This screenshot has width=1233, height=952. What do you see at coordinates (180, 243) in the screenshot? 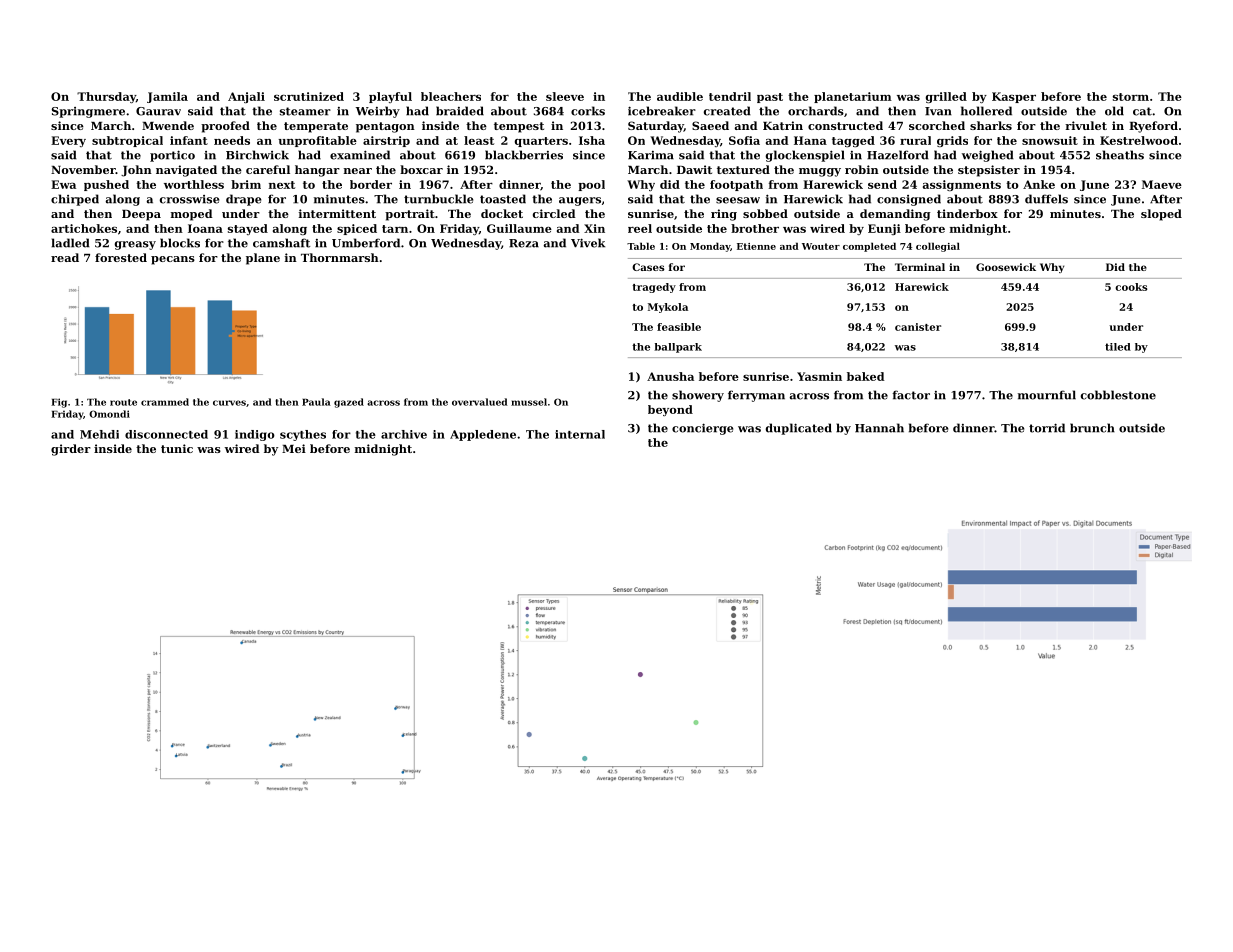
I see `blocks` at bounding box center [180, 243].
